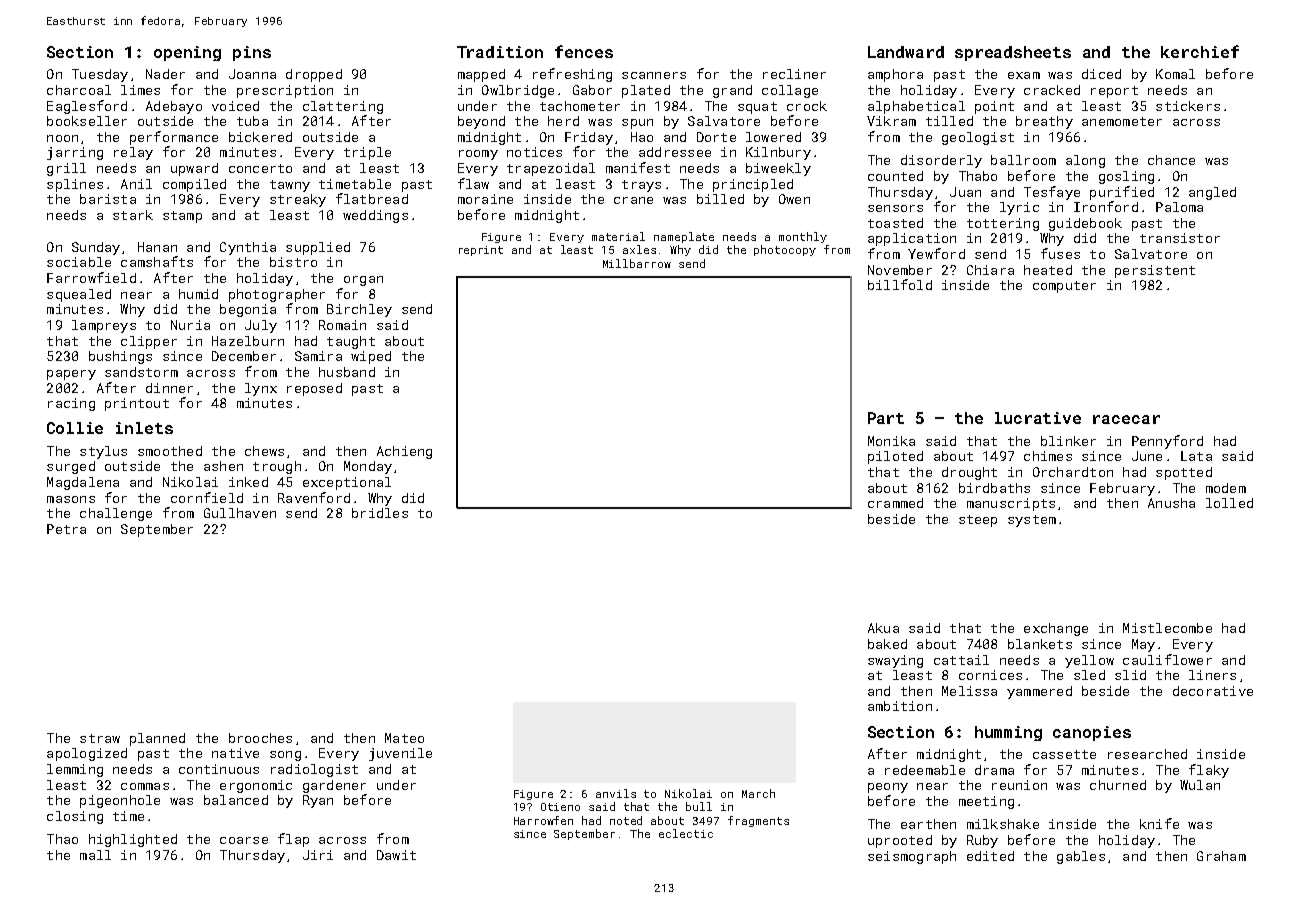 The image size is (1308, 924). I want to click on Landward, so click(906, 52).
